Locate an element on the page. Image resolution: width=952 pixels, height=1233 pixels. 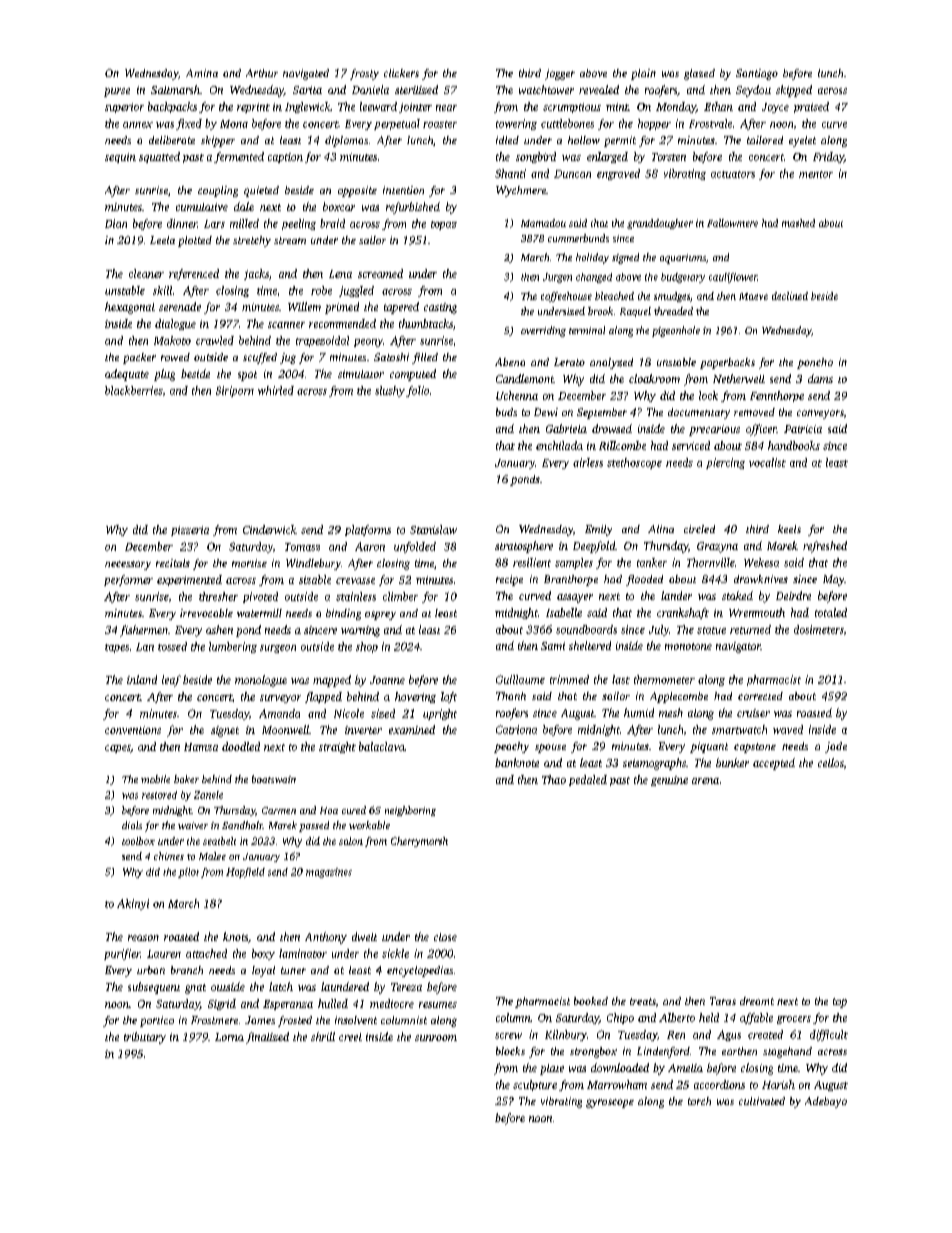
last is located at coordinates (621, 679).
